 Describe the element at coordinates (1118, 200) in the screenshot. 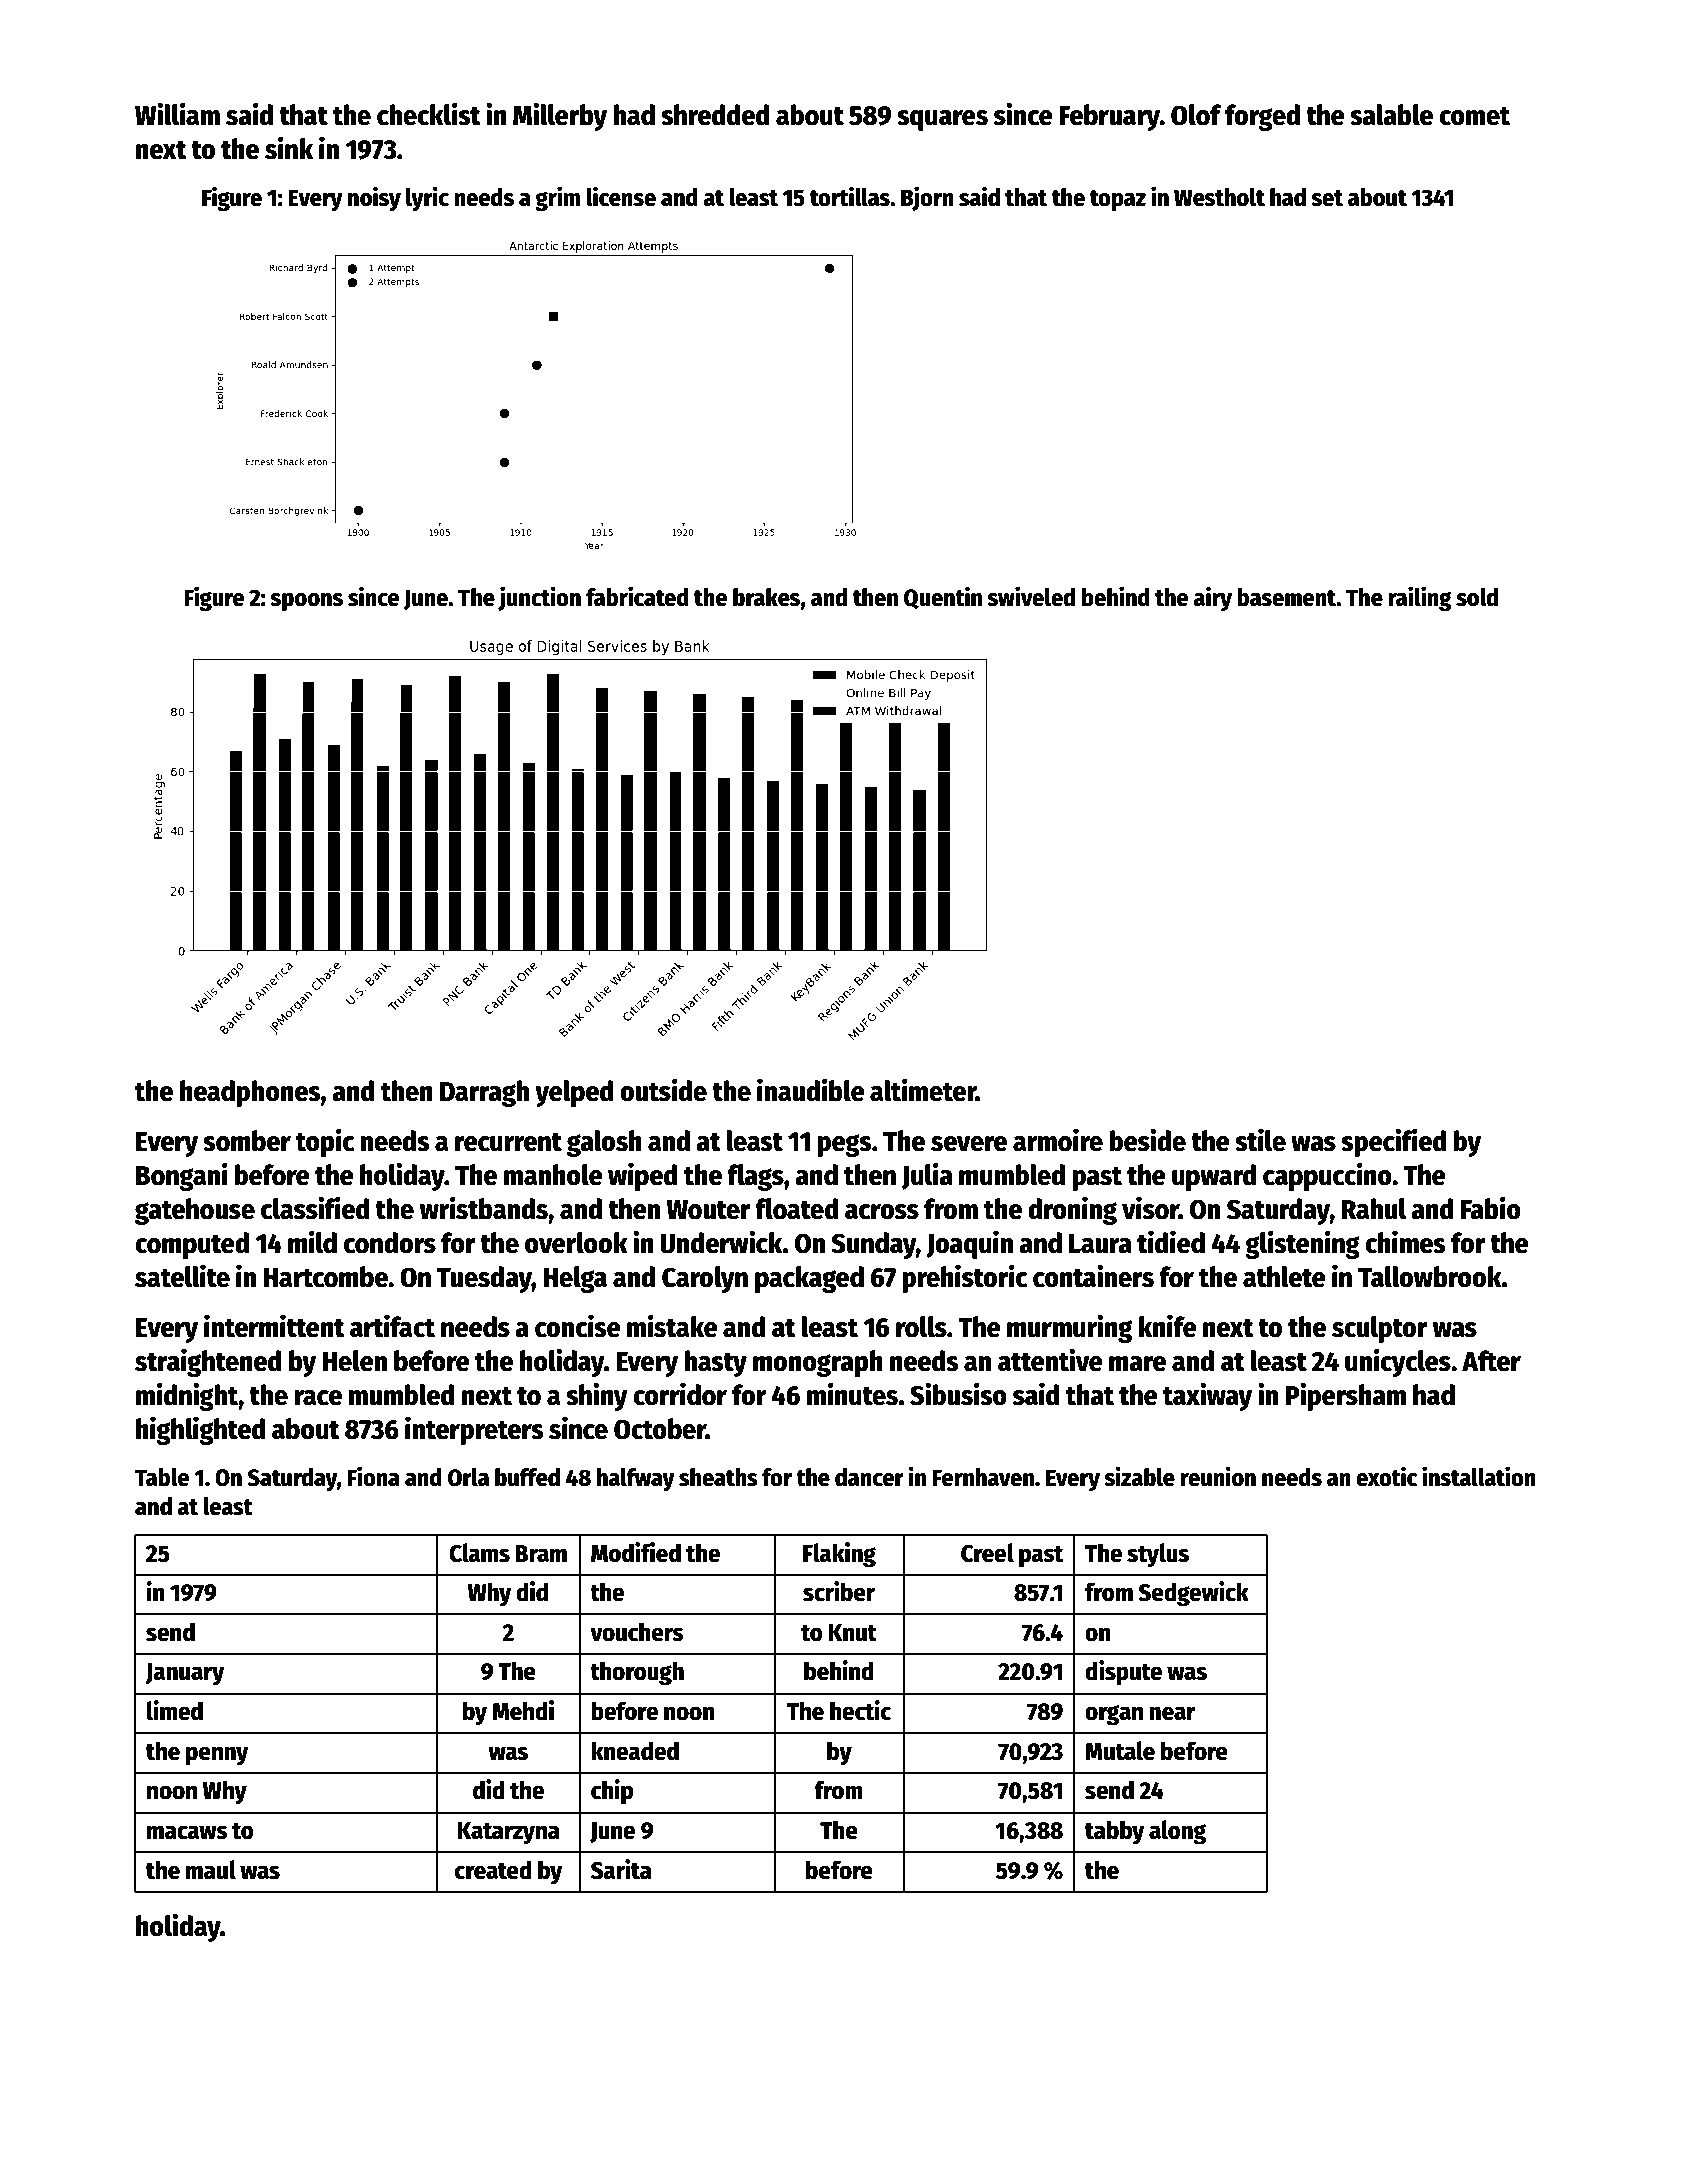

I see `topaz` at that location.
